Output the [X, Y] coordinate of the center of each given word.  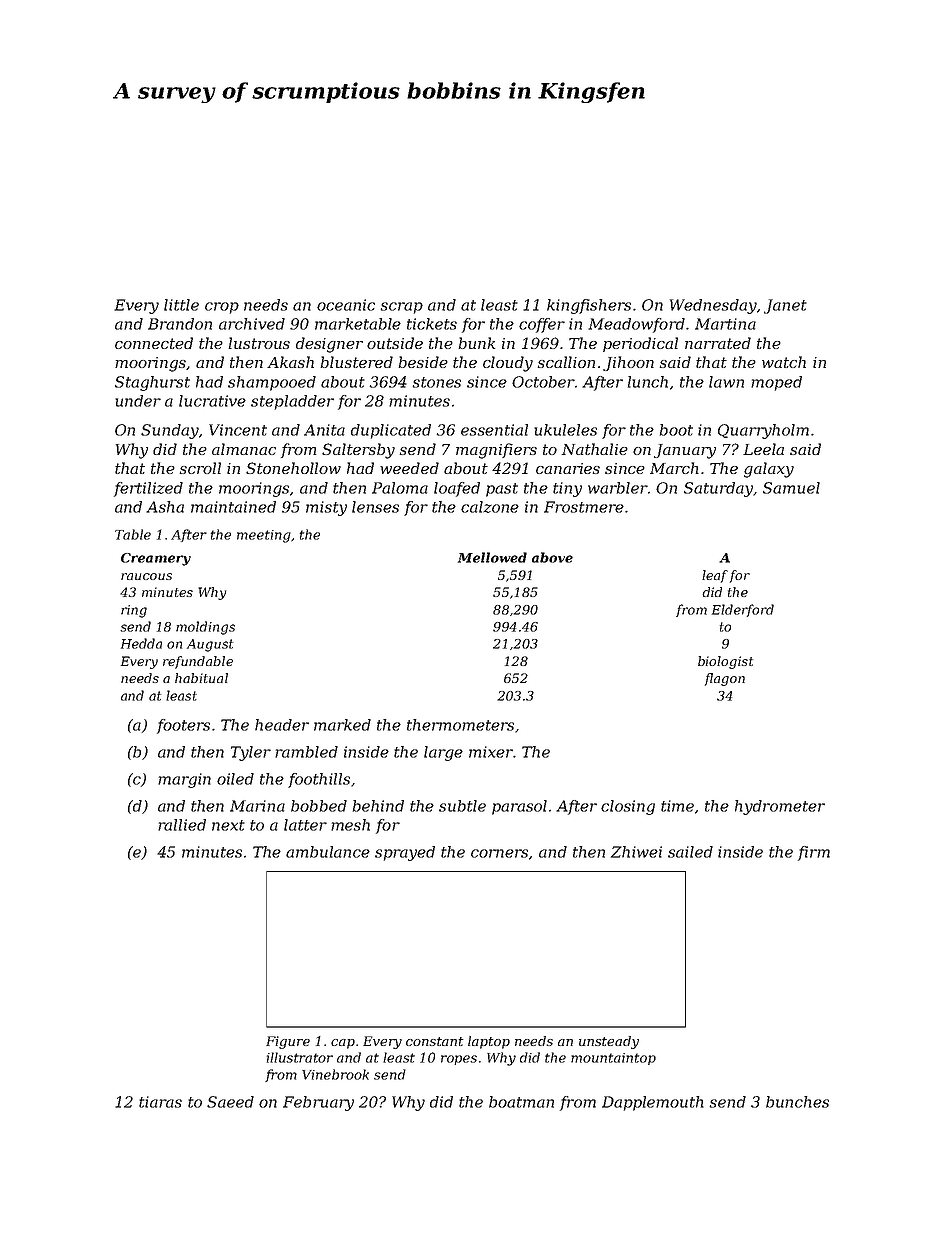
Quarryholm [763, 431]
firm [814, 853]
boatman [521, 1102]
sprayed [405, 853]
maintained [233, 507]
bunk [476, 343]
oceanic [346, 305]
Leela [763, 449]
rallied [182, 825]
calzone [490, 507]
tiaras [160, 1102]
